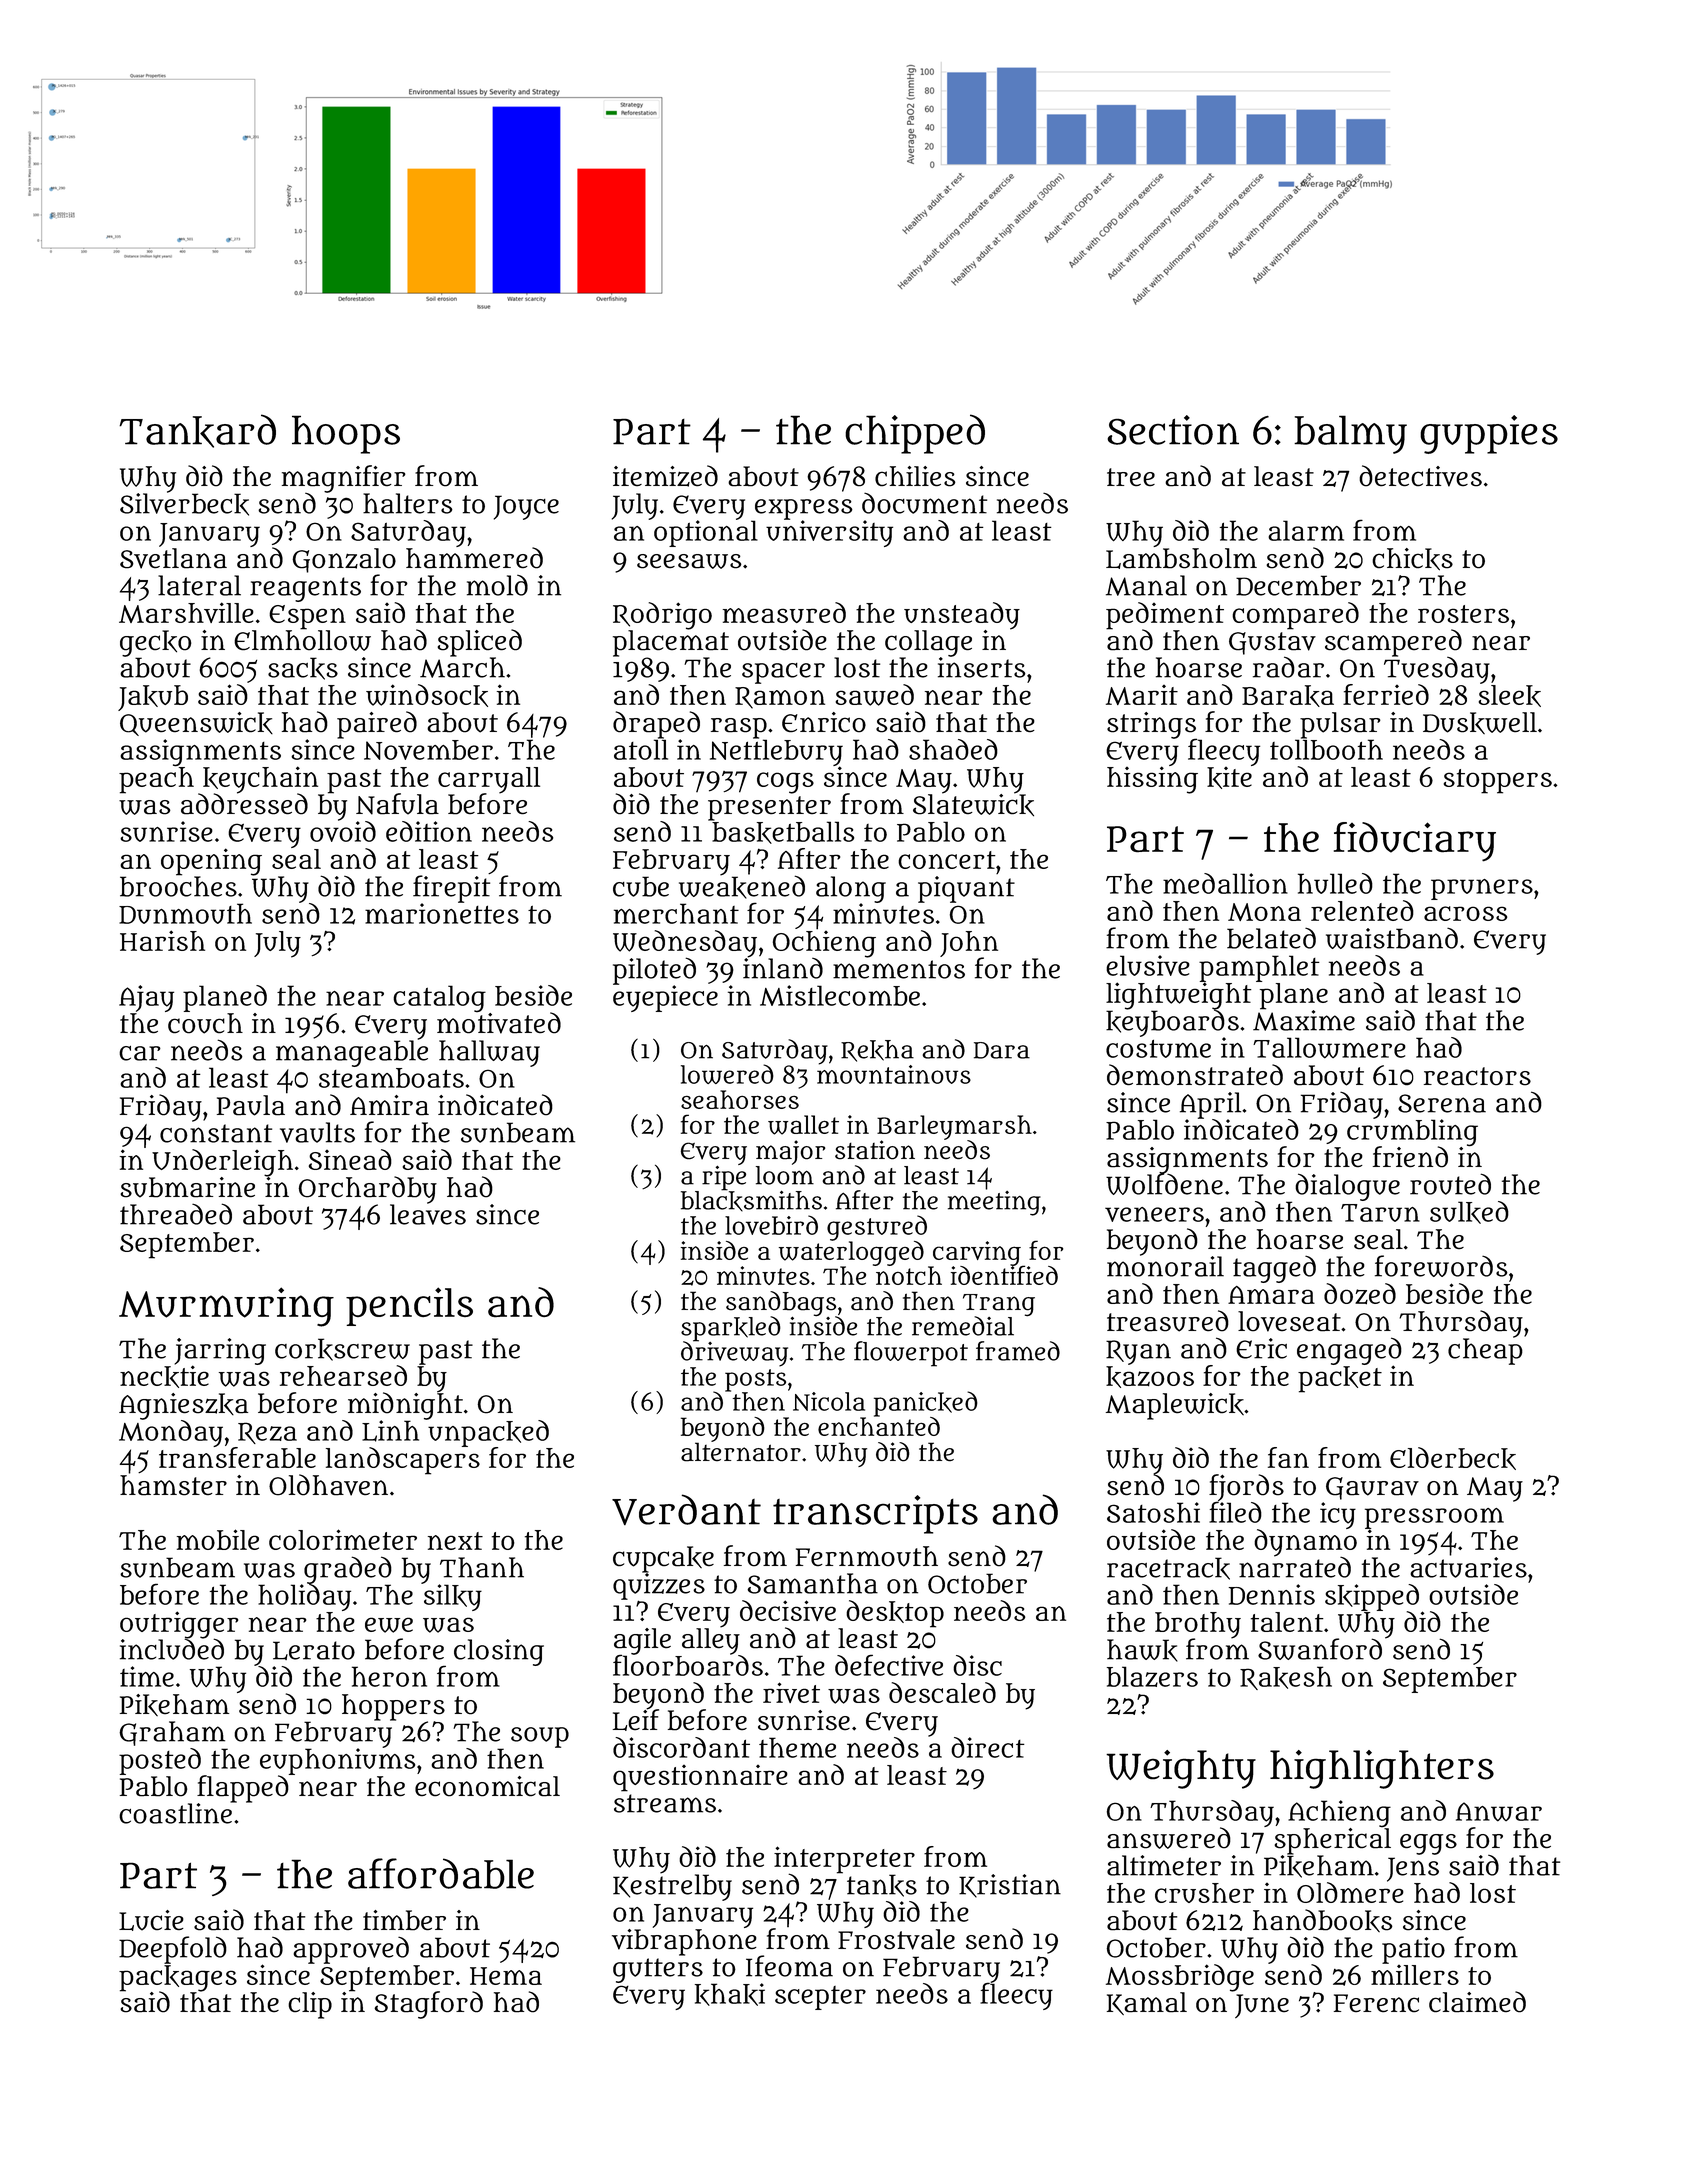 Image resolution: width=1683 pixels, height=2178 pixels. What do you see at coordinates (1131, 477) in the document?
I see `tree` at bounding box center [1131, 477].
